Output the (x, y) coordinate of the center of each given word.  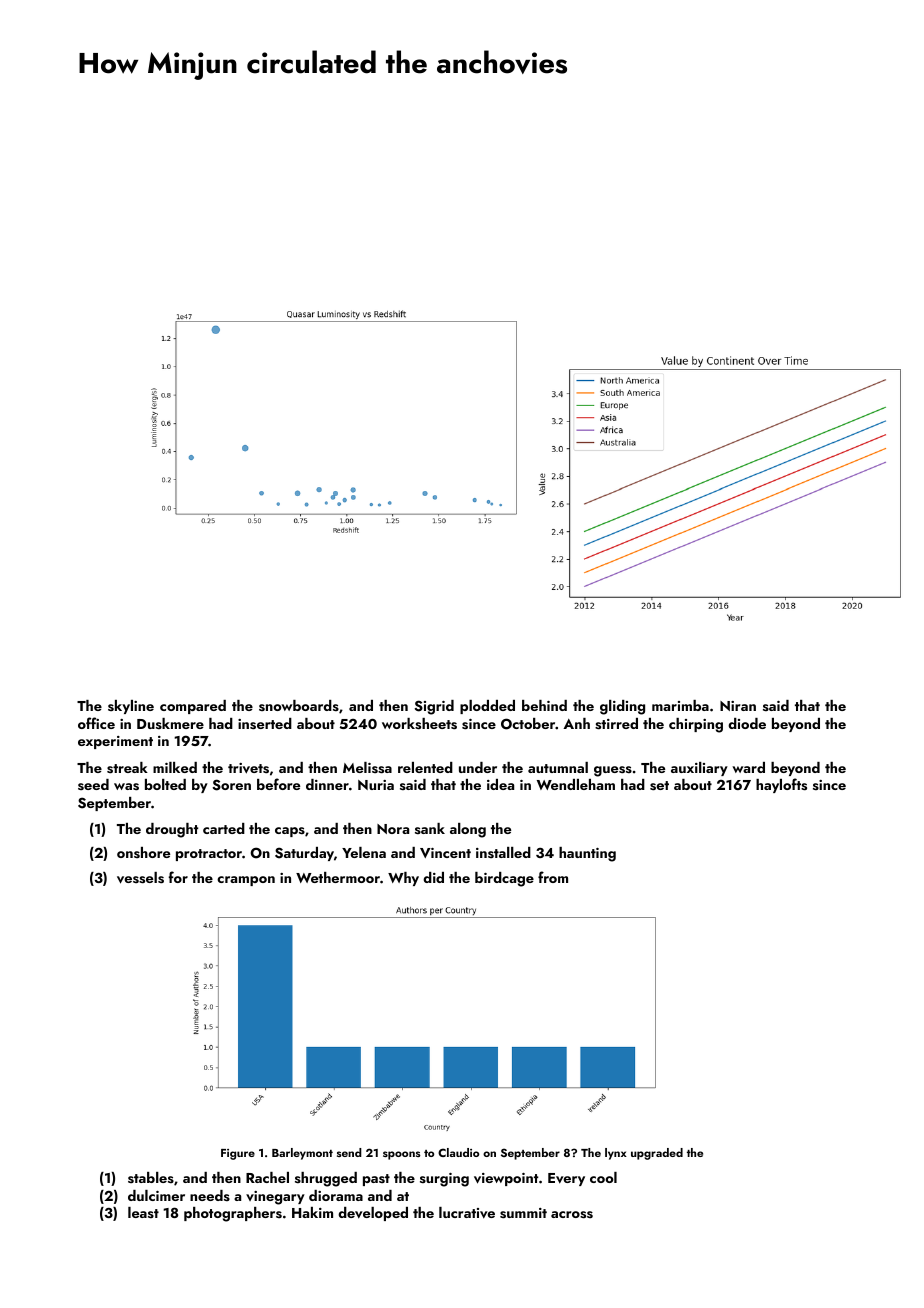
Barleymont (302, 1154)
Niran (738, 706)
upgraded (657, 1154)
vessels (140, 878)
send (349, 1152)
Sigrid (434, 707)
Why (403, 879)
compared (193, 707)
